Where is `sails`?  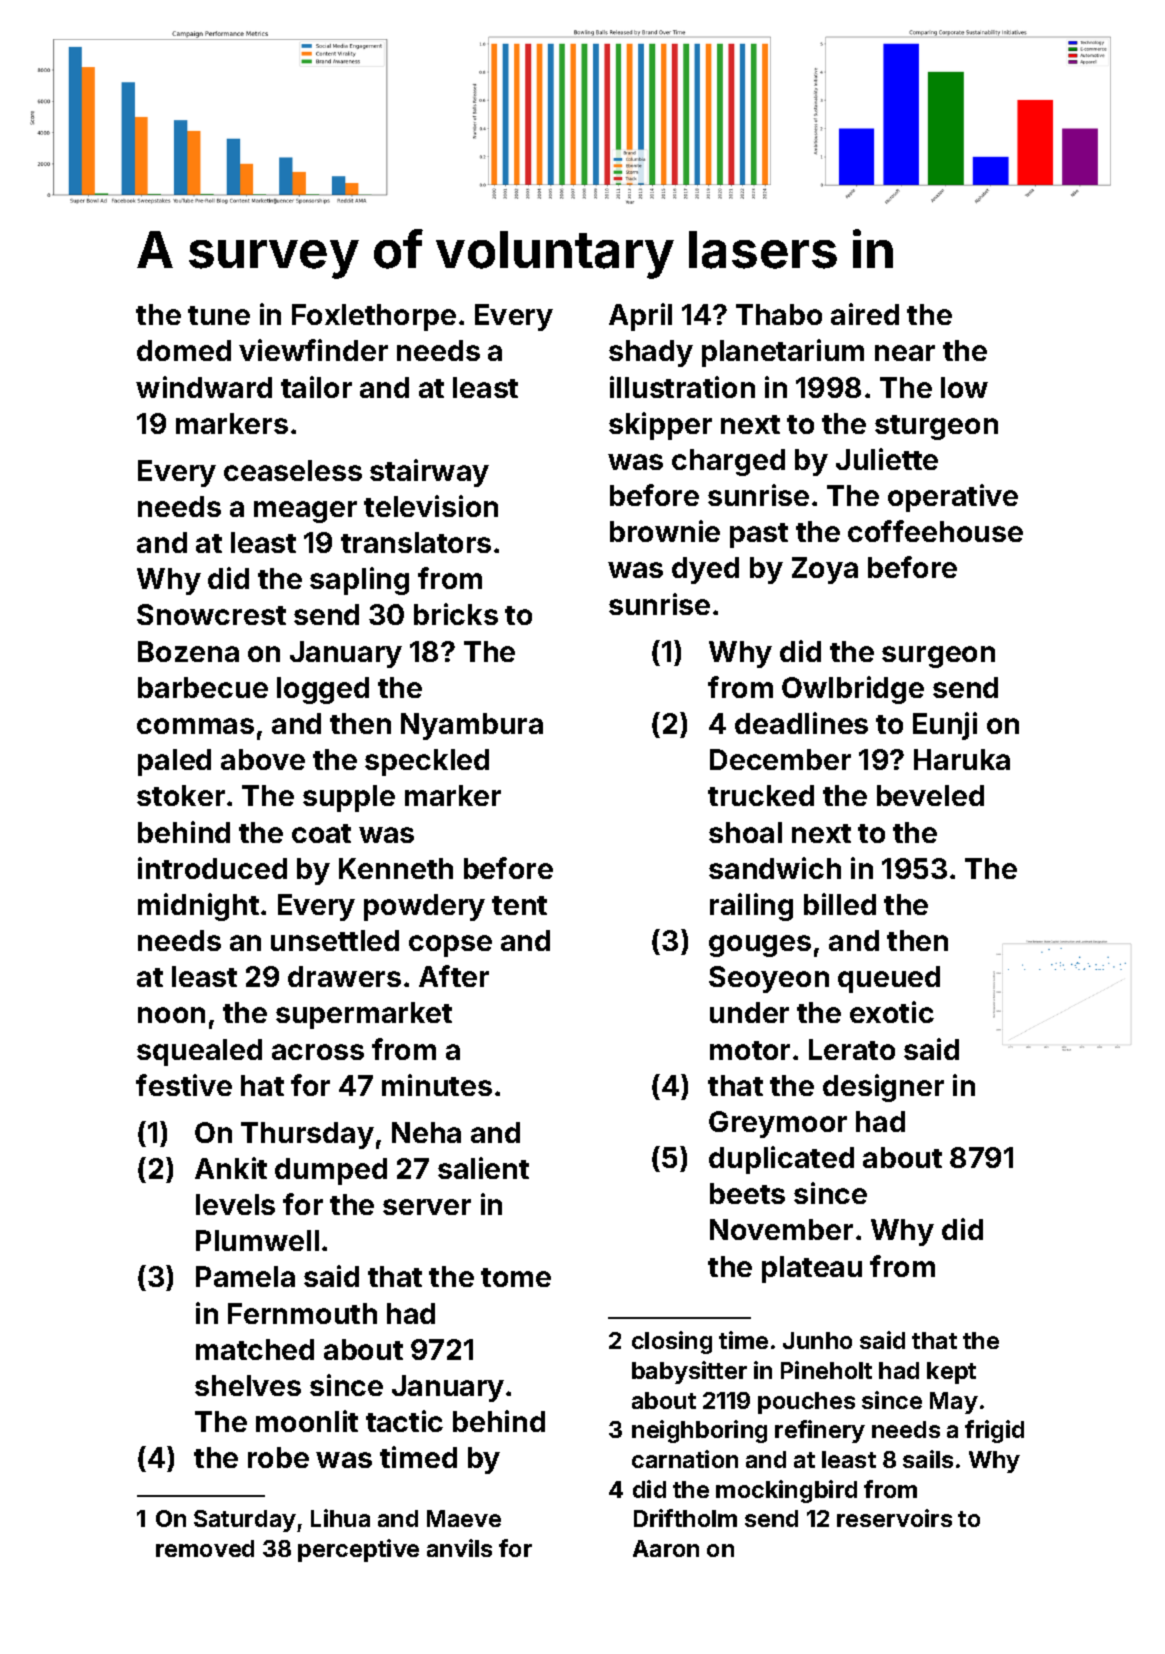 sails is located at coordinates (928, 1459).
